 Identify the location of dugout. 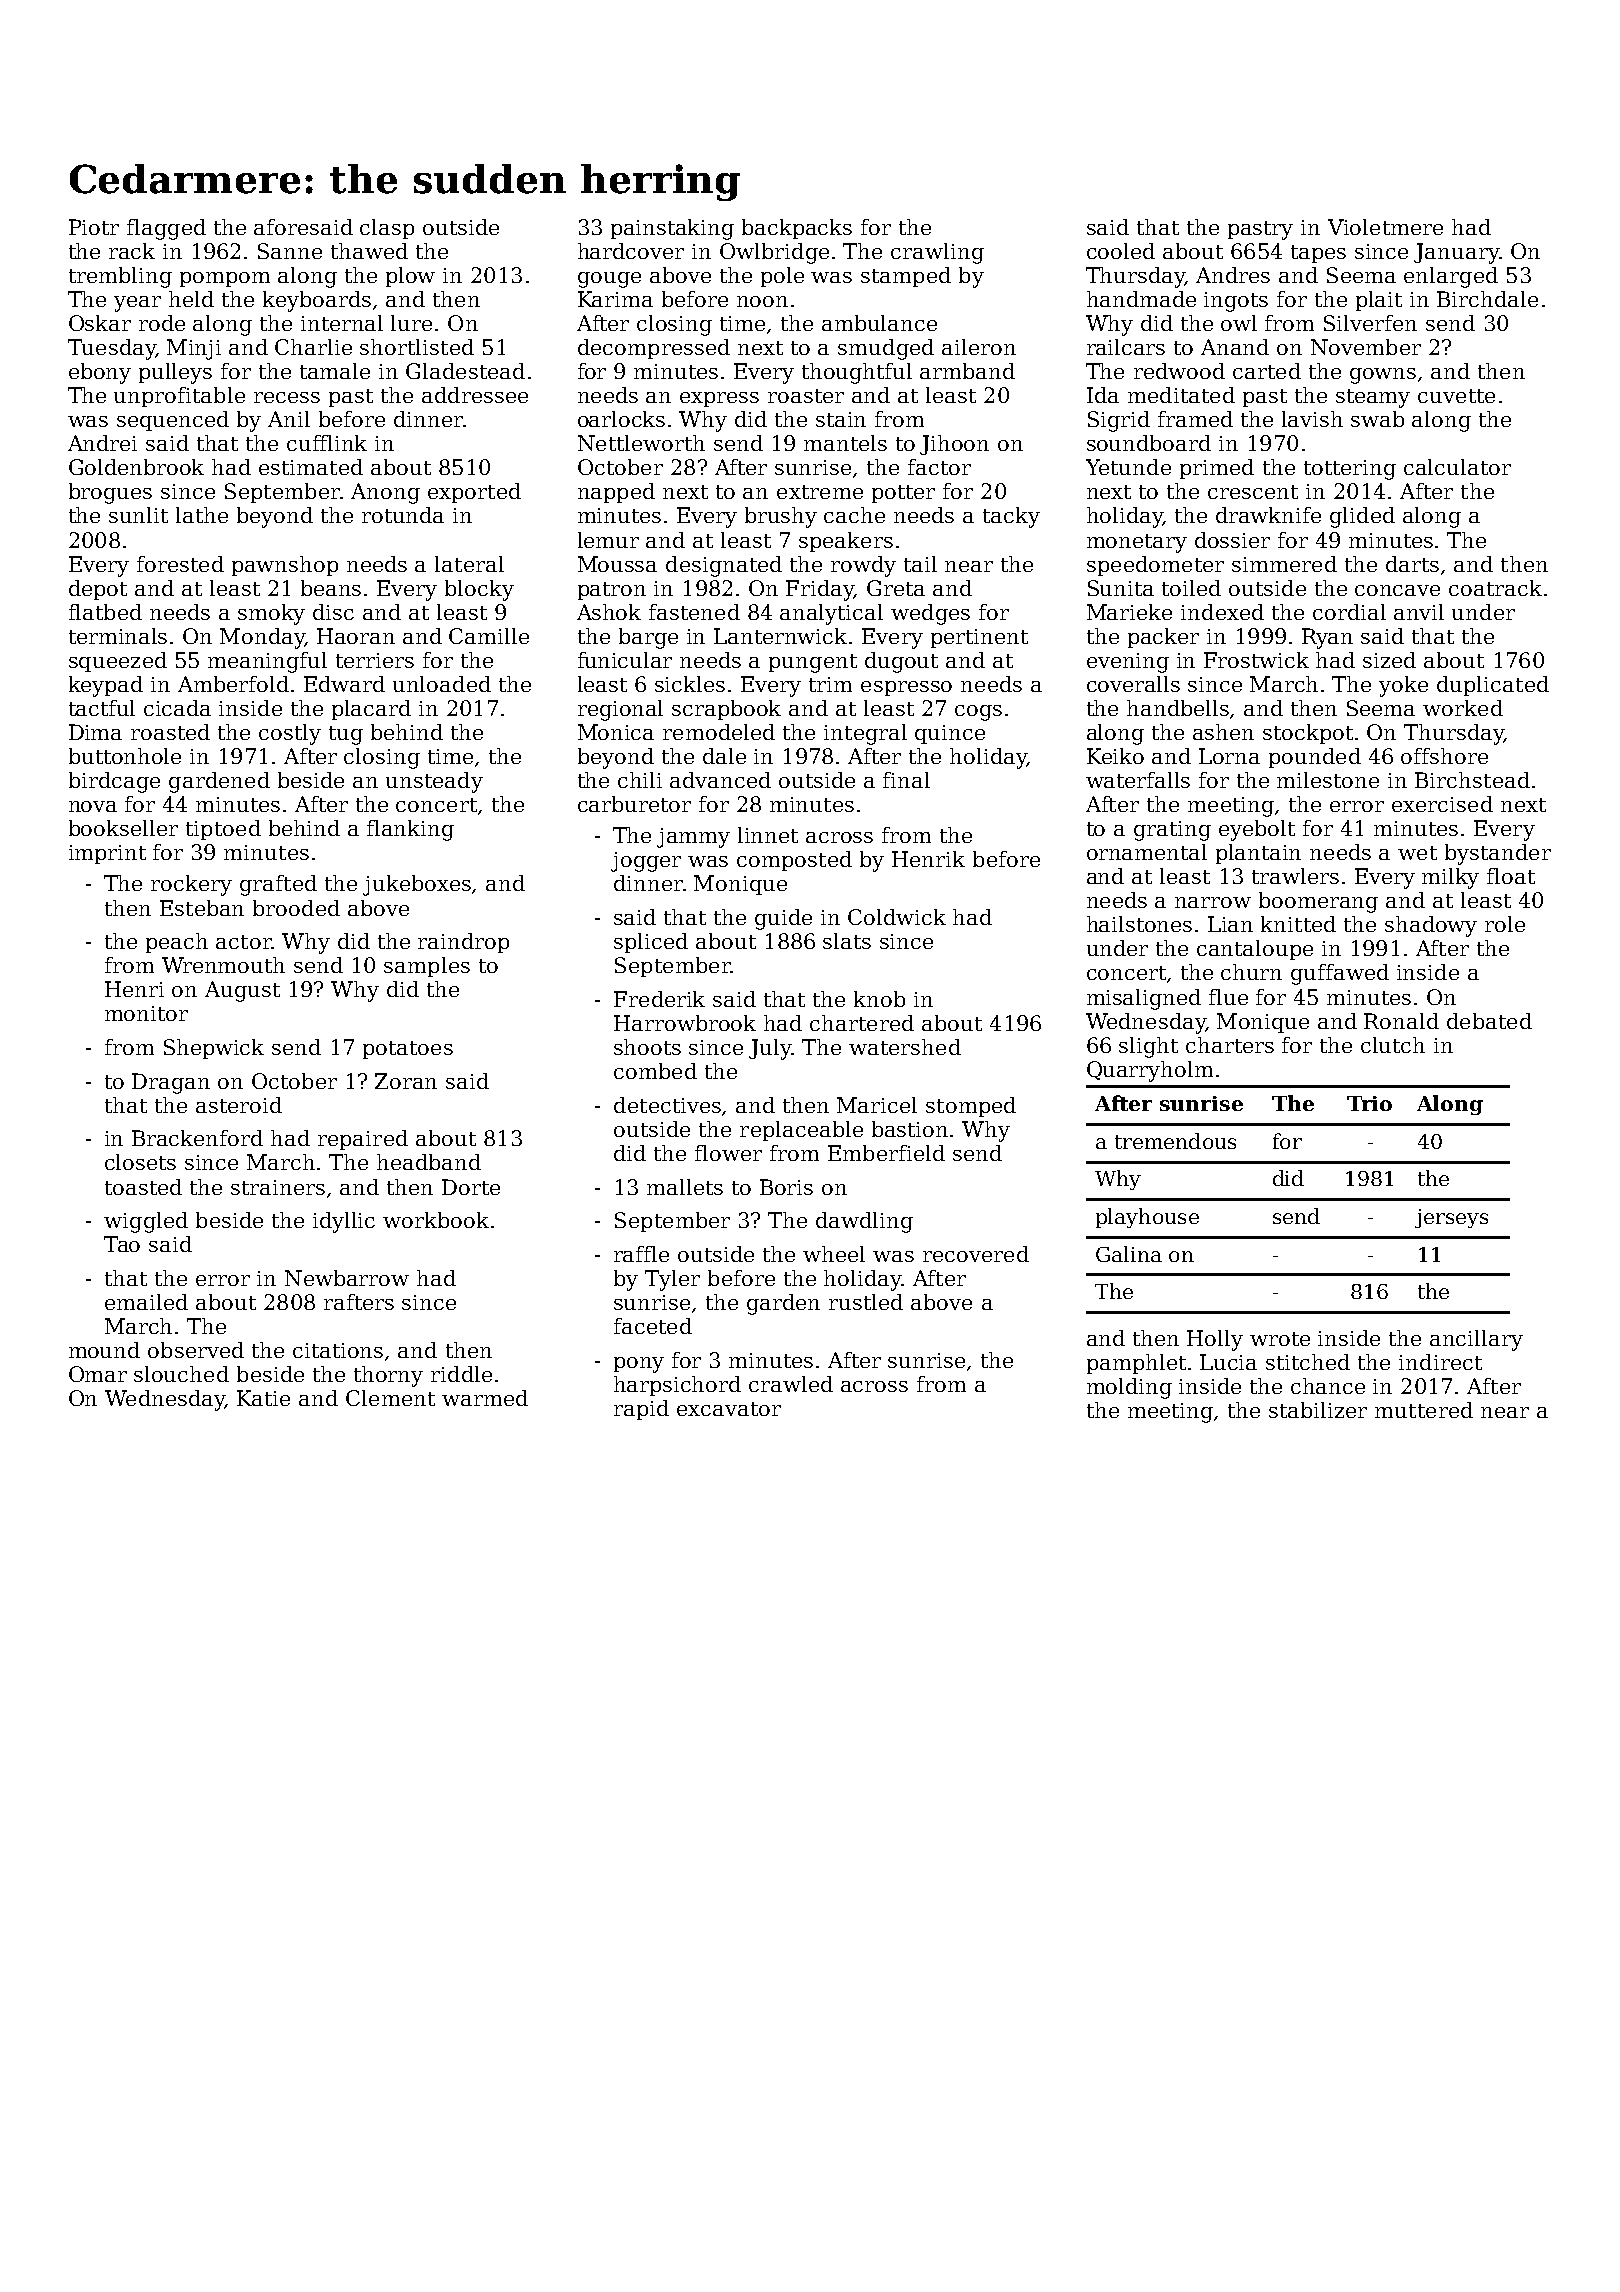
(901, 662).
